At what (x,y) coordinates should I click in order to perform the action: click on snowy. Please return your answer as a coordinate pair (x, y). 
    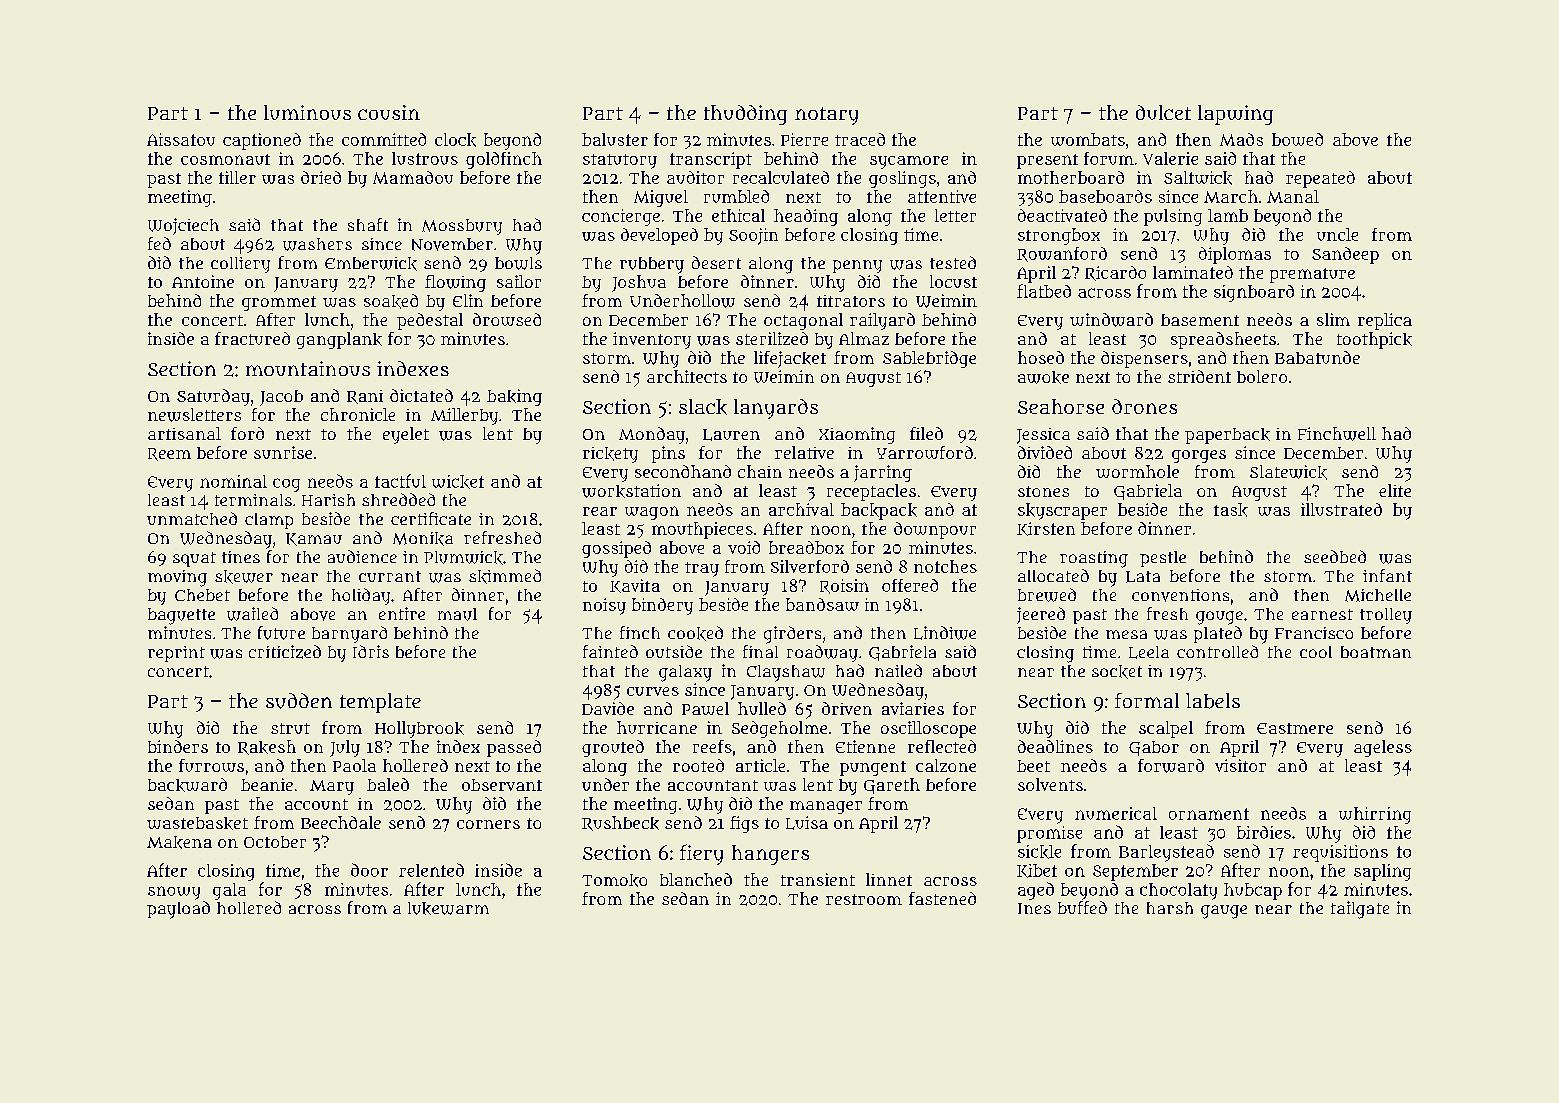
    Looking at the image, I should click on (174, 893).
